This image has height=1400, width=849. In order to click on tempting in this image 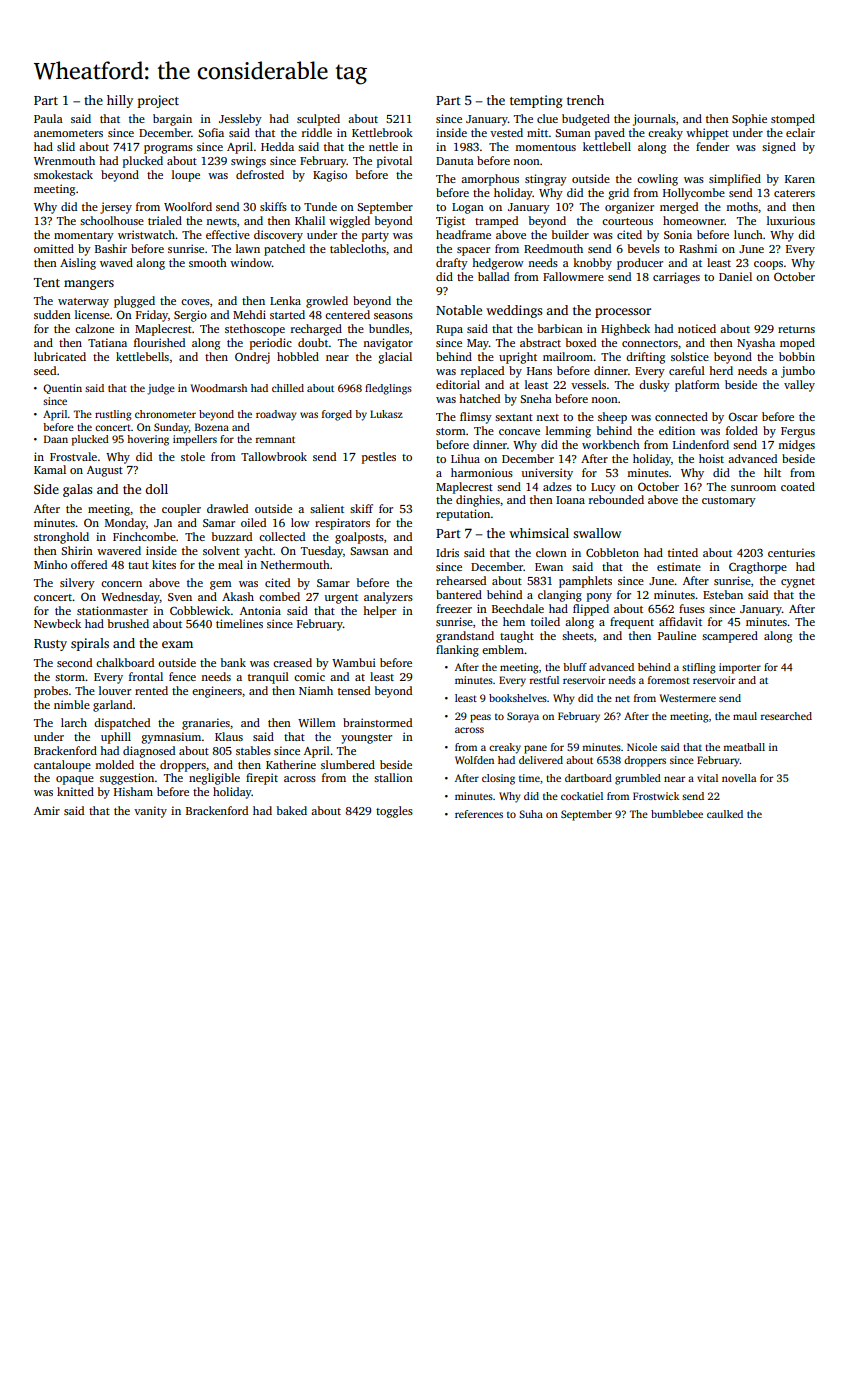, I will do `click(536, 101)`.
